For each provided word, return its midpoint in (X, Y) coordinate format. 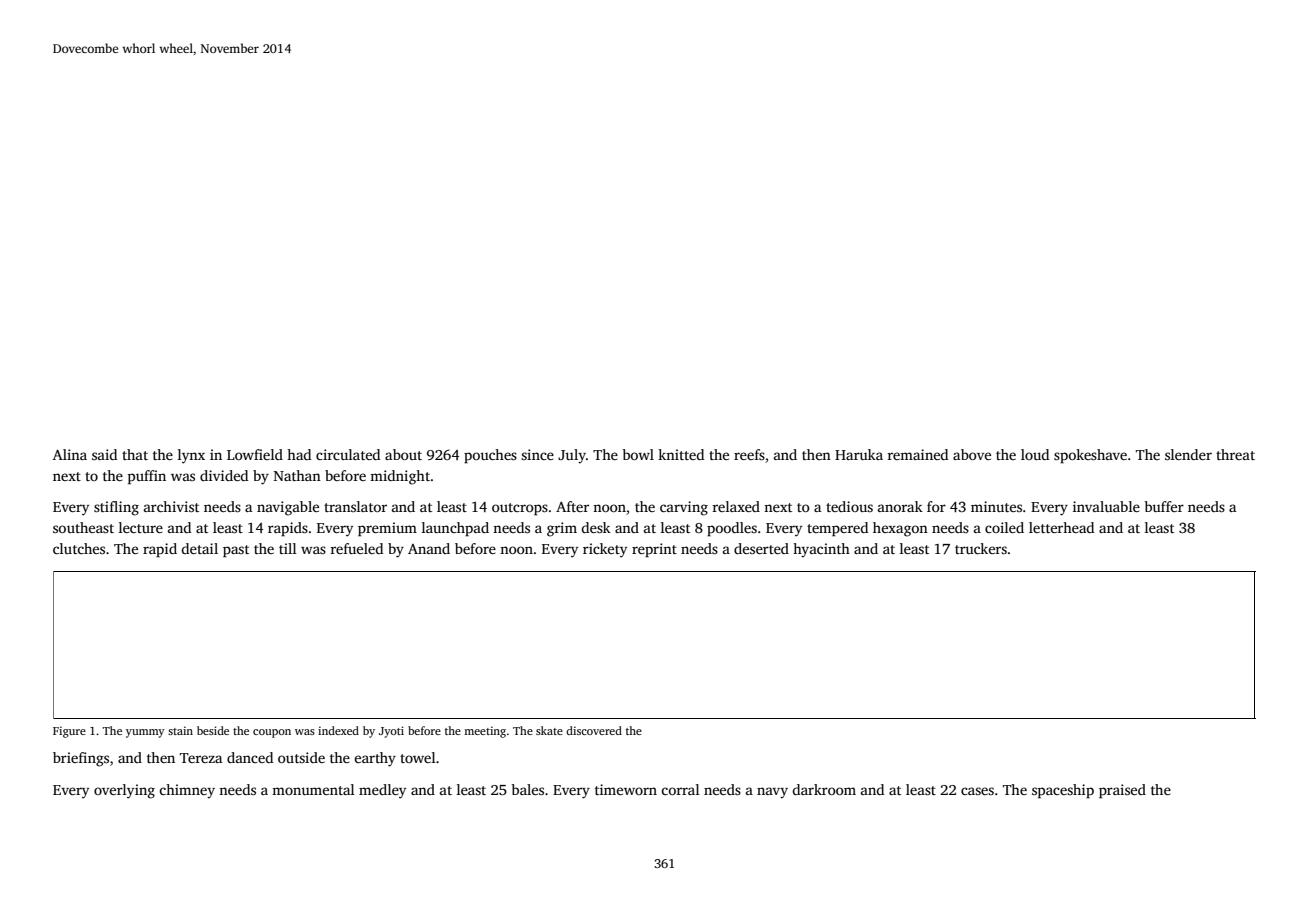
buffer (1164, 506)
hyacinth (821, 550)
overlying (124, 791)
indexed (338, 730)
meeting (485, 732)
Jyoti (391, 732)
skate (549, 730)
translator (355, 506)
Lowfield (255, 454)
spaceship (1063, 791)
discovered (594, 730)
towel (418, 757)
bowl (638, 454)
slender (1188, 454)
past (236, 551)
